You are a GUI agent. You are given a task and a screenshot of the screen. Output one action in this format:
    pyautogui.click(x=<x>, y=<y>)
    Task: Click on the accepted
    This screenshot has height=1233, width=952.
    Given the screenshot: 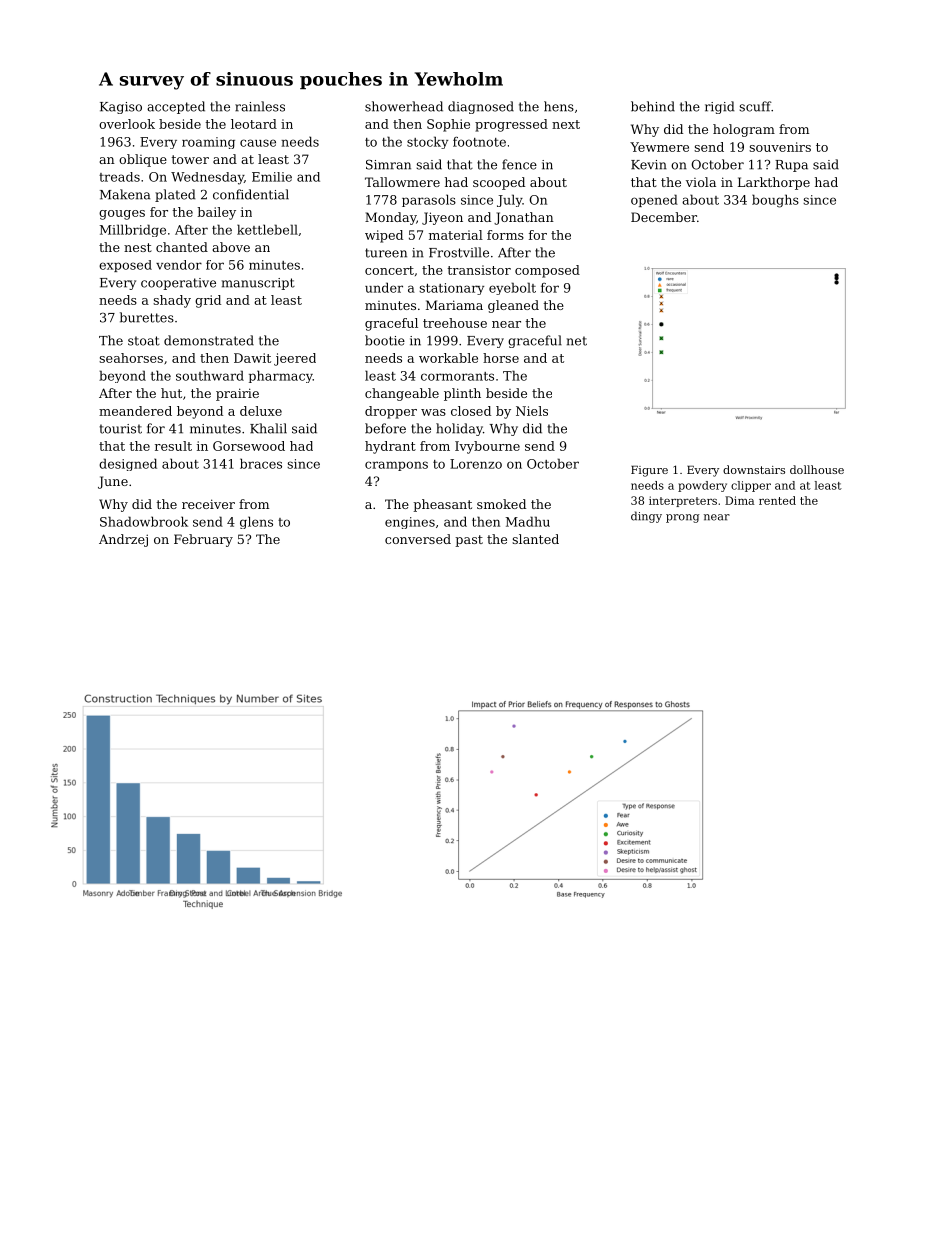 What is the action you would take?
    pyautogui.click(x=176, y=107)
